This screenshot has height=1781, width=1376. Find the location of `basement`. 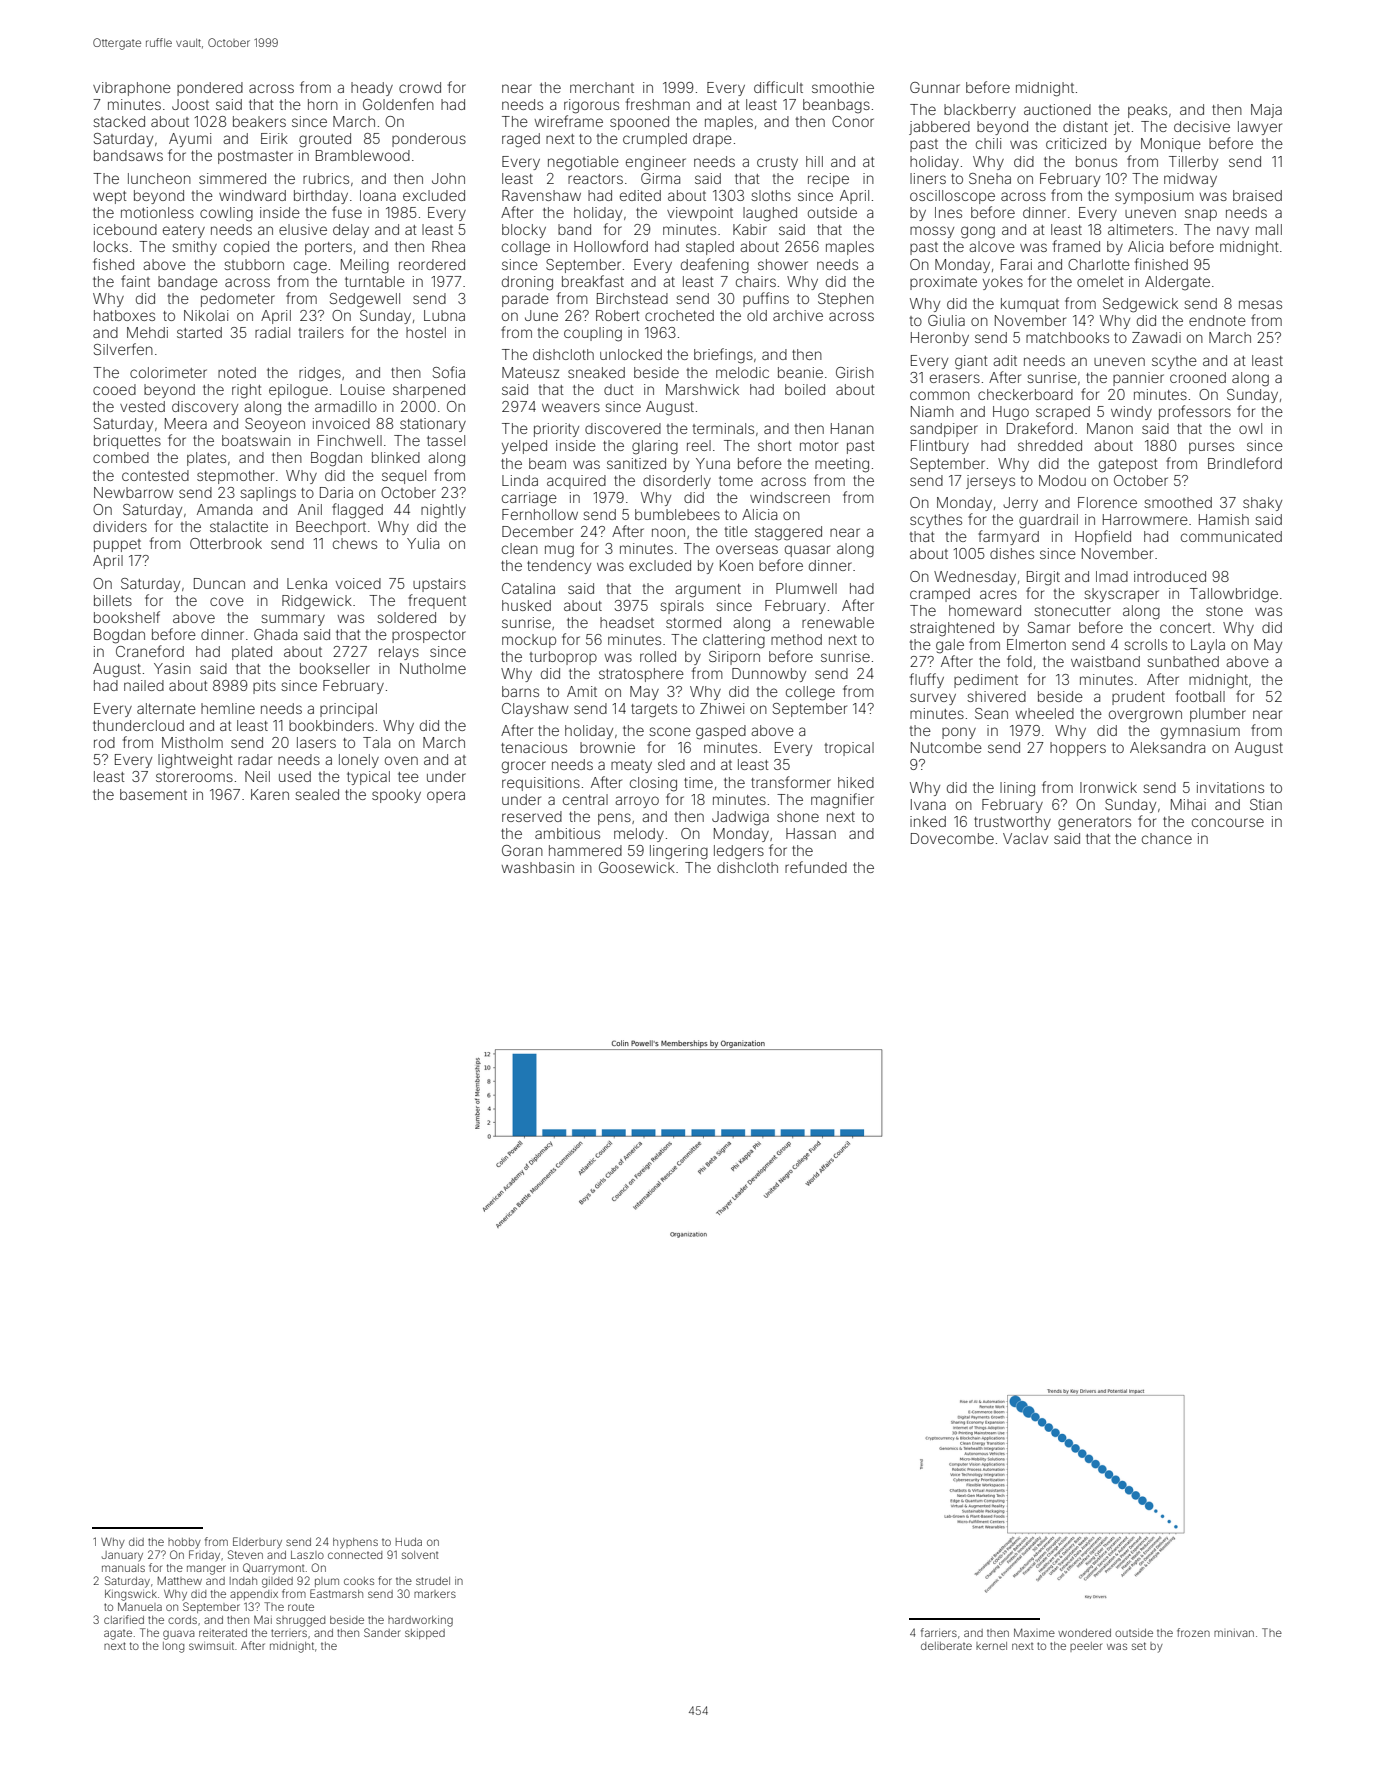

basement is located at coordinates (153, 794).
